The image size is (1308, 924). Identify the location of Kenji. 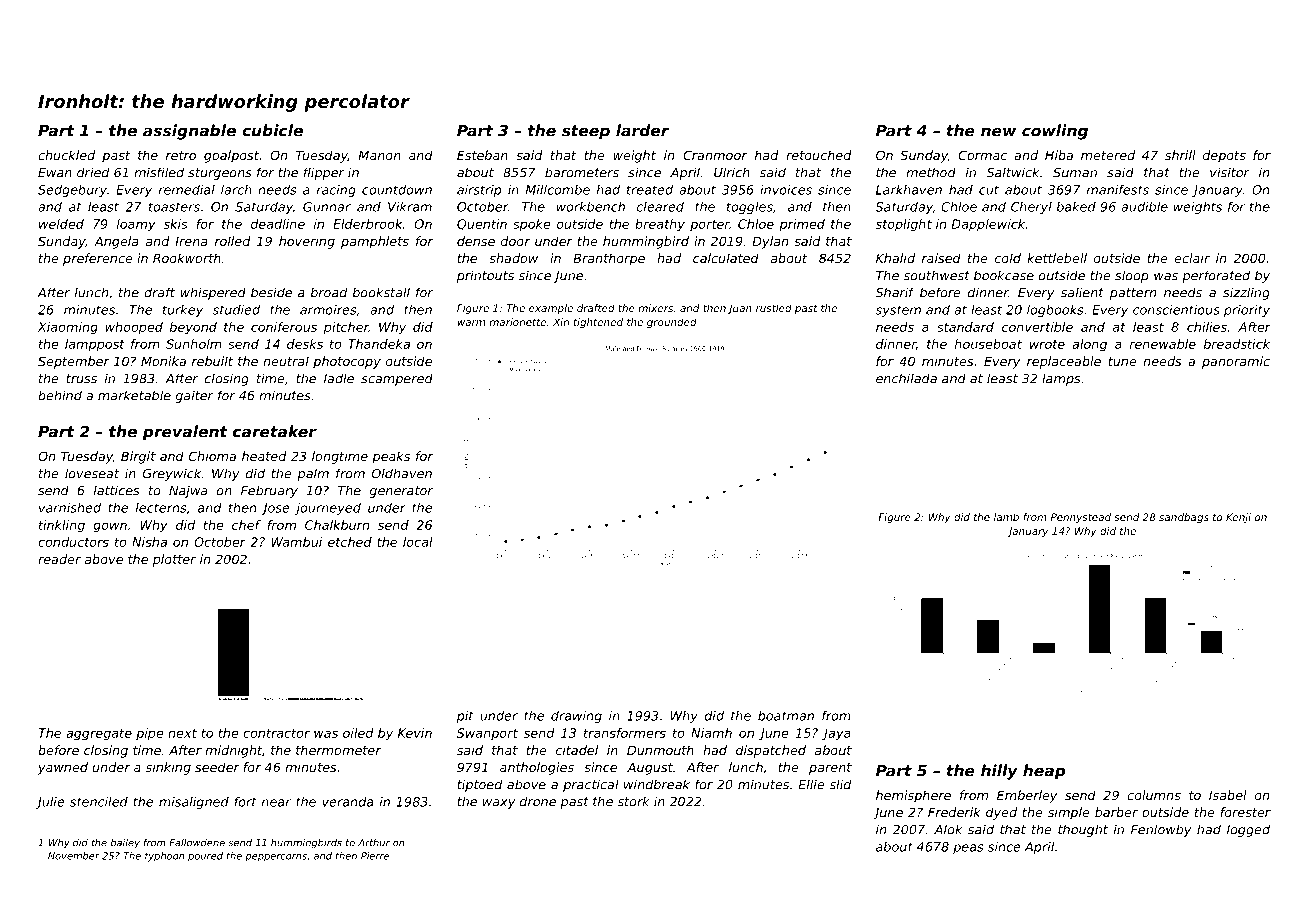
(1238, 518).
